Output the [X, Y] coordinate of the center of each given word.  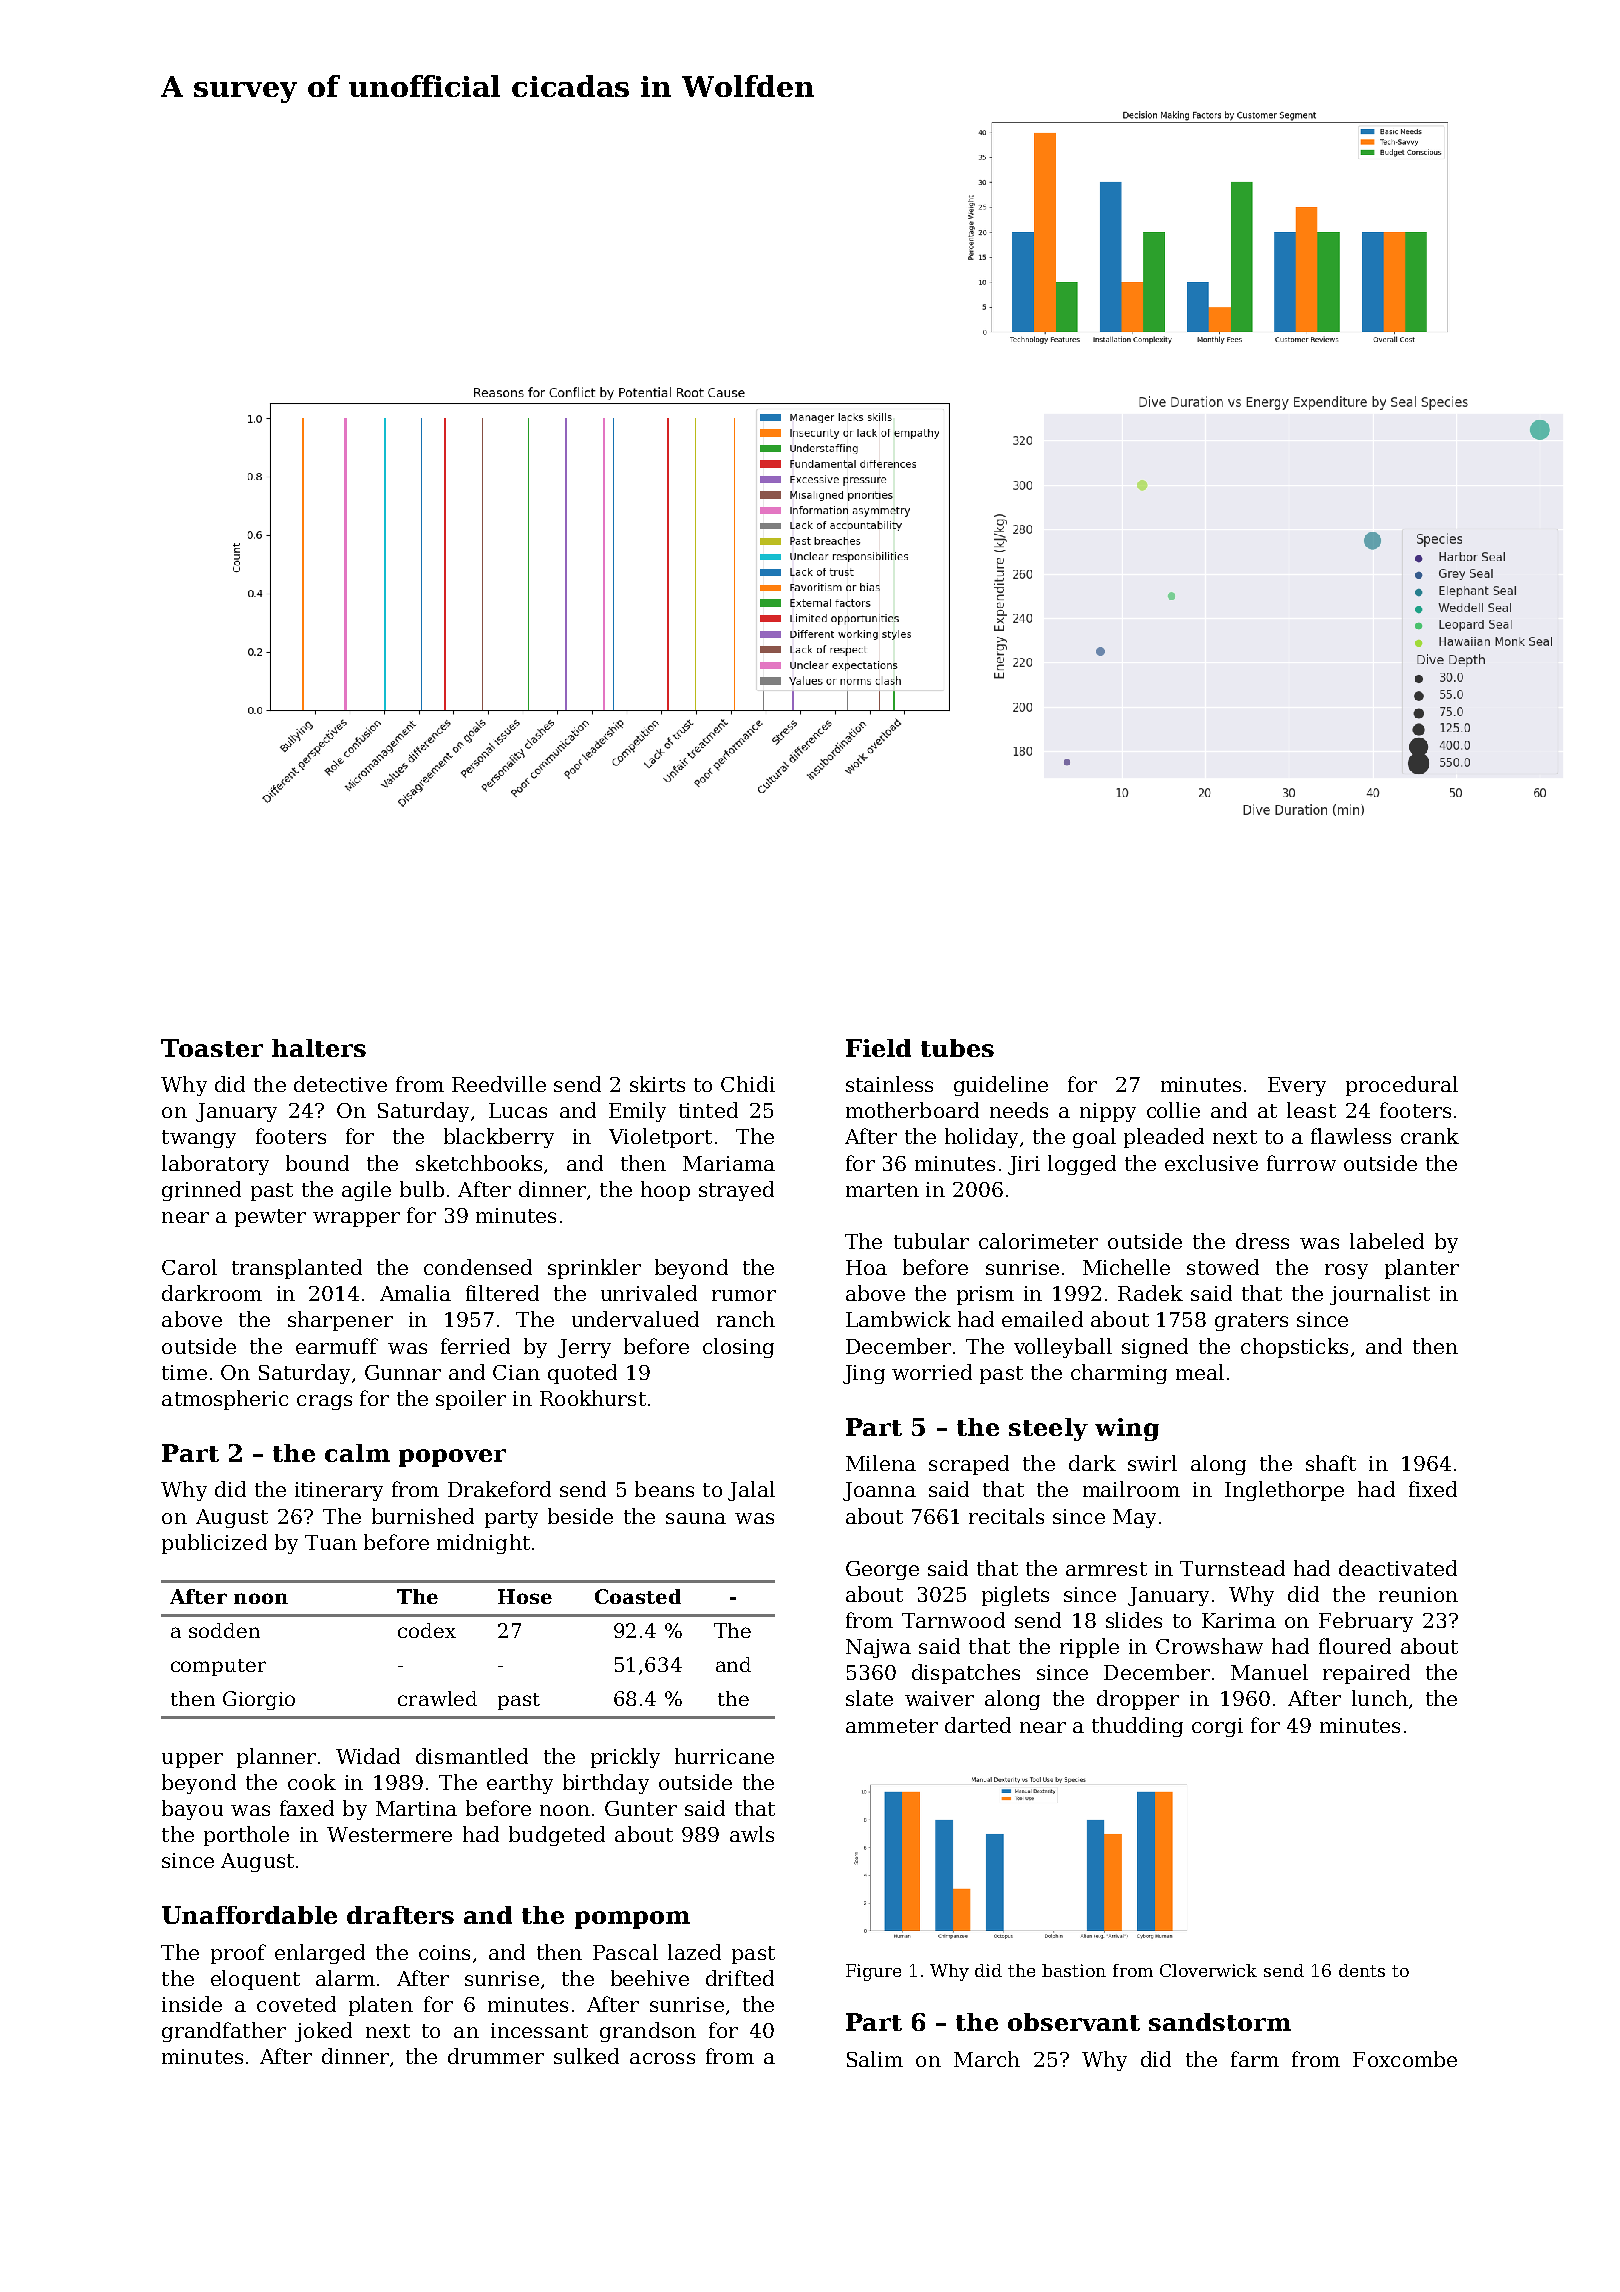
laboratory [215, 1165]
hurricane [724, 1756]
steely [1048, 1429]
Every [1297, 1086]
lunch [1380, 1698]
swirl [1152, 1463]
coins [444, 1952]
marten [882, 1190]
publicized [214, 1544]
